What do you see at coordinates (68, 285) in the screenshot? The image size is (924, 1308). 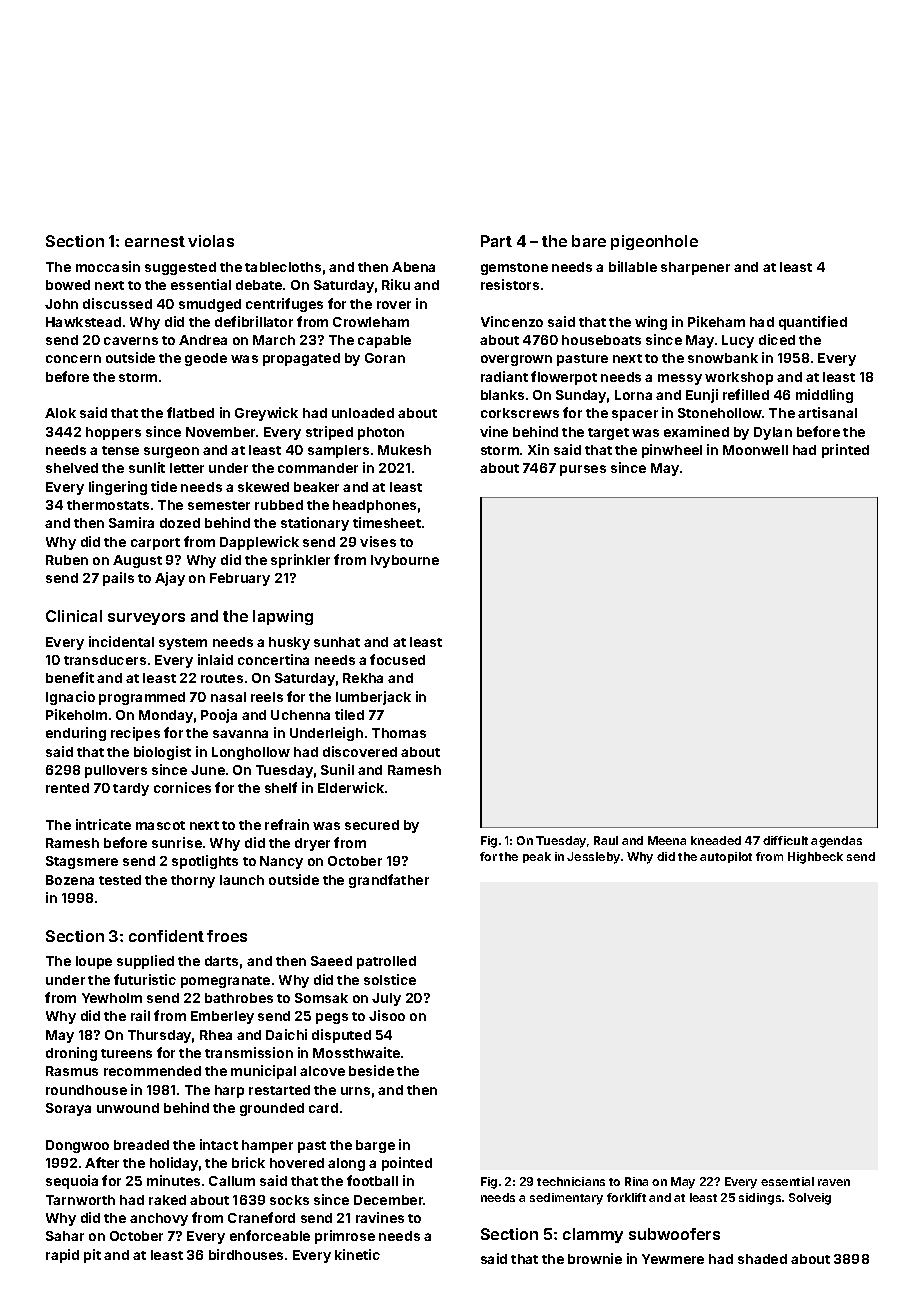 I see `bowed` at bounding box center [68, 285].
